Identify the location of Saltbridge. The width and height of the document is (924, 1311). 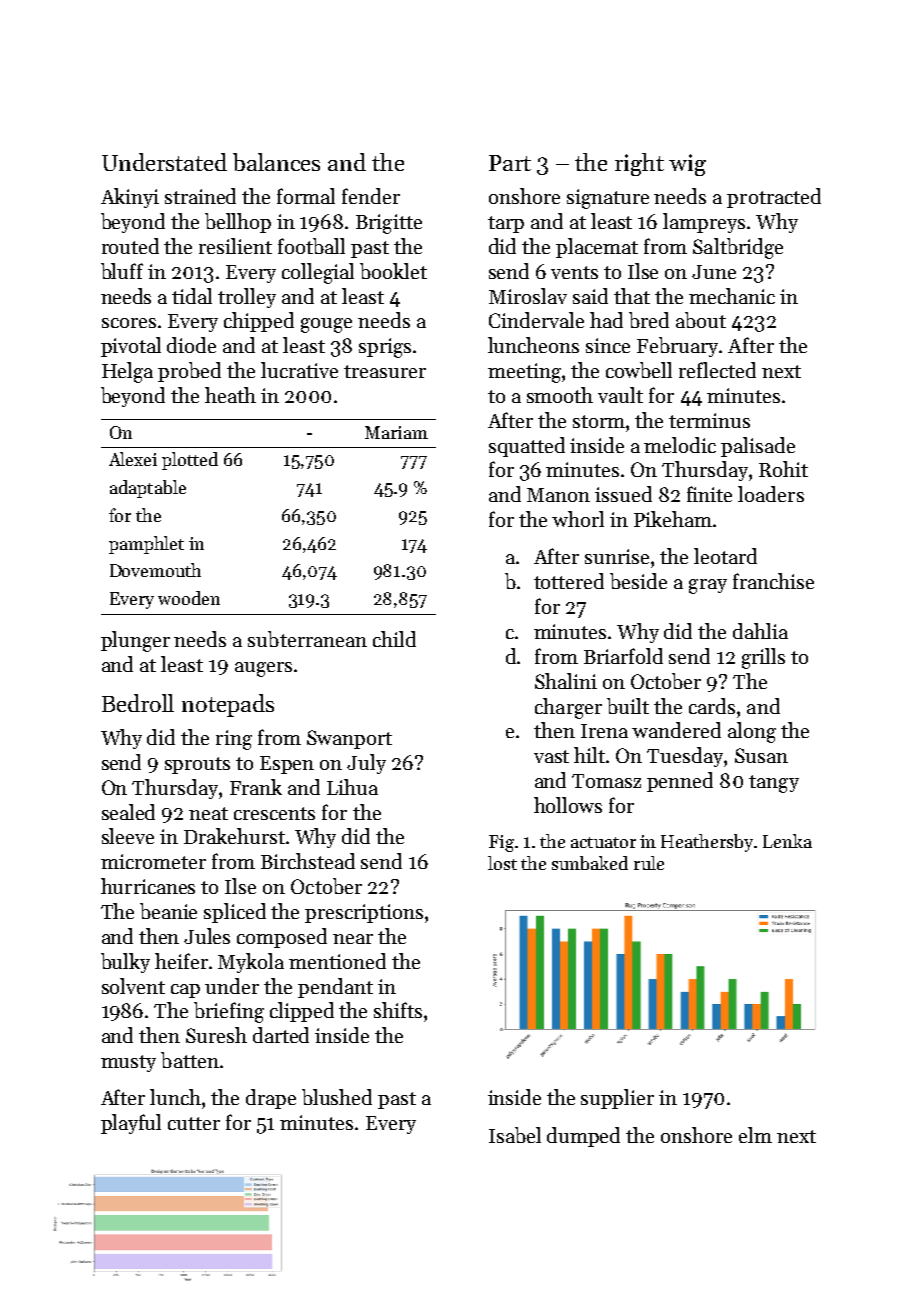
(738, 248).
